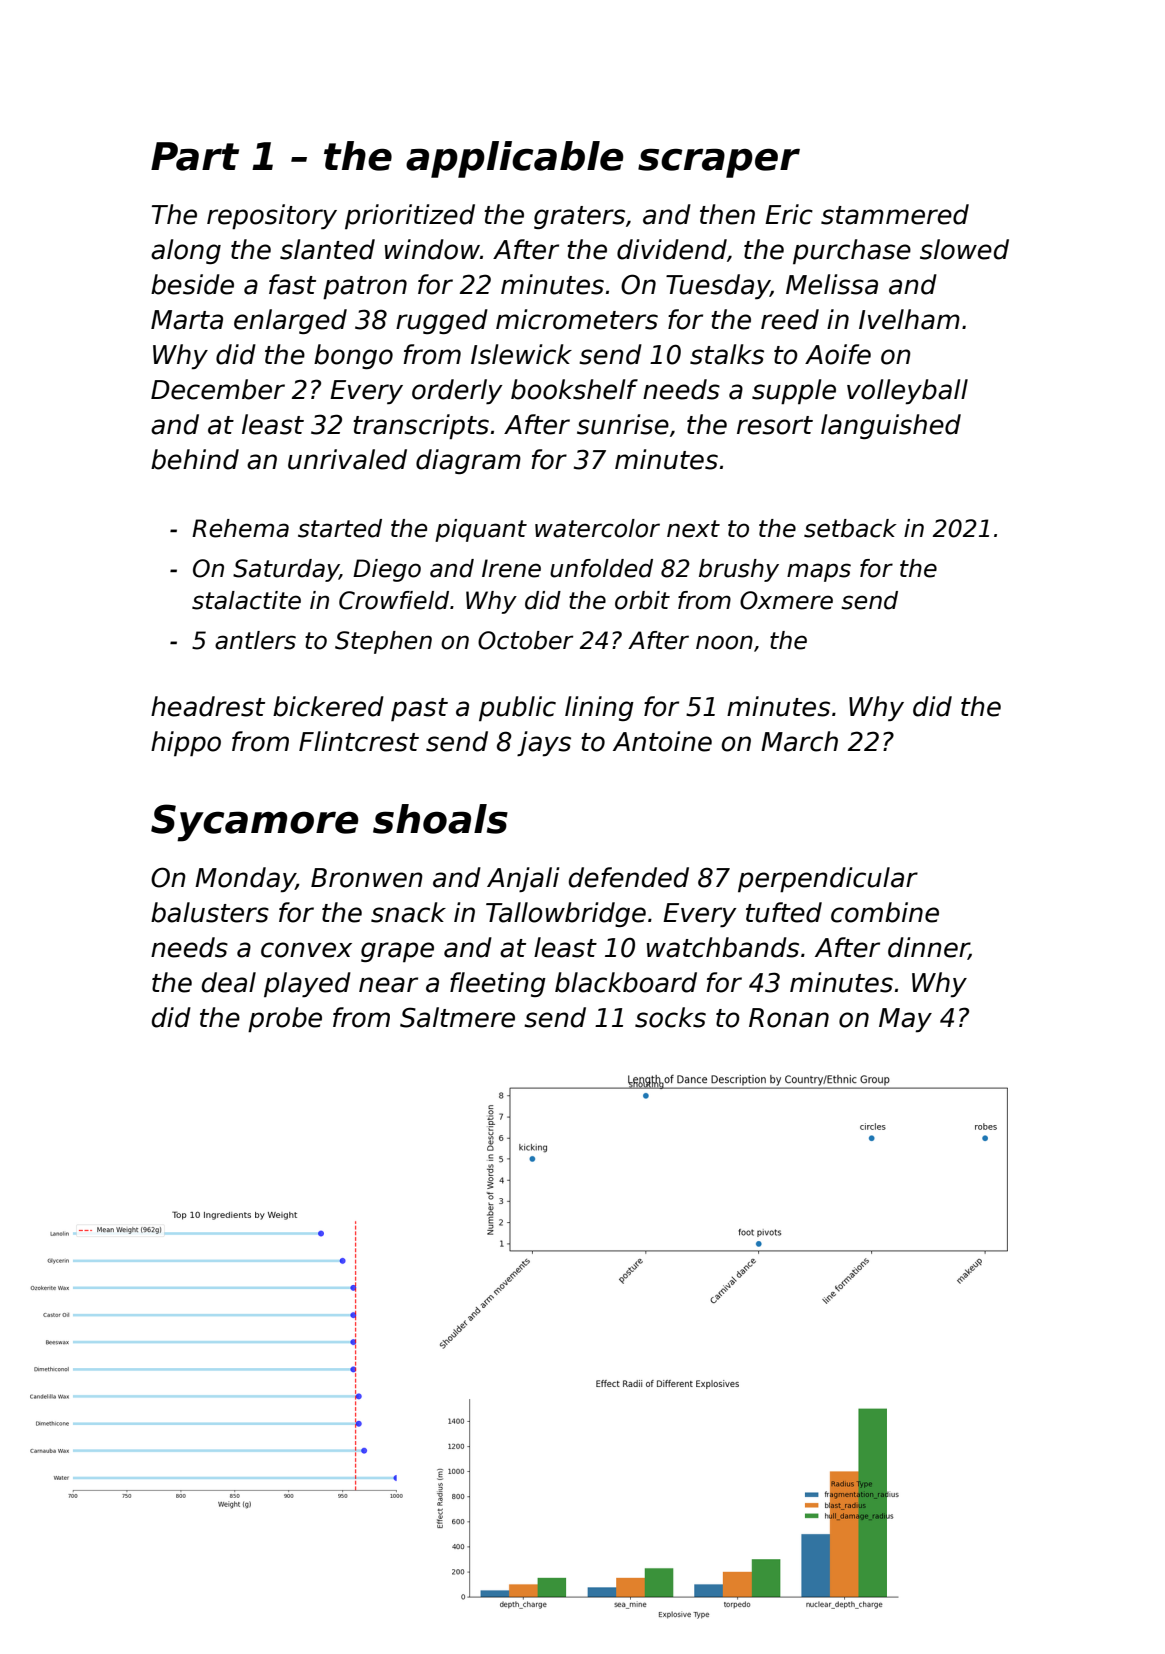  Describe the element at coordinates (838, 354) in the image. I see `Aoife` at that location.
